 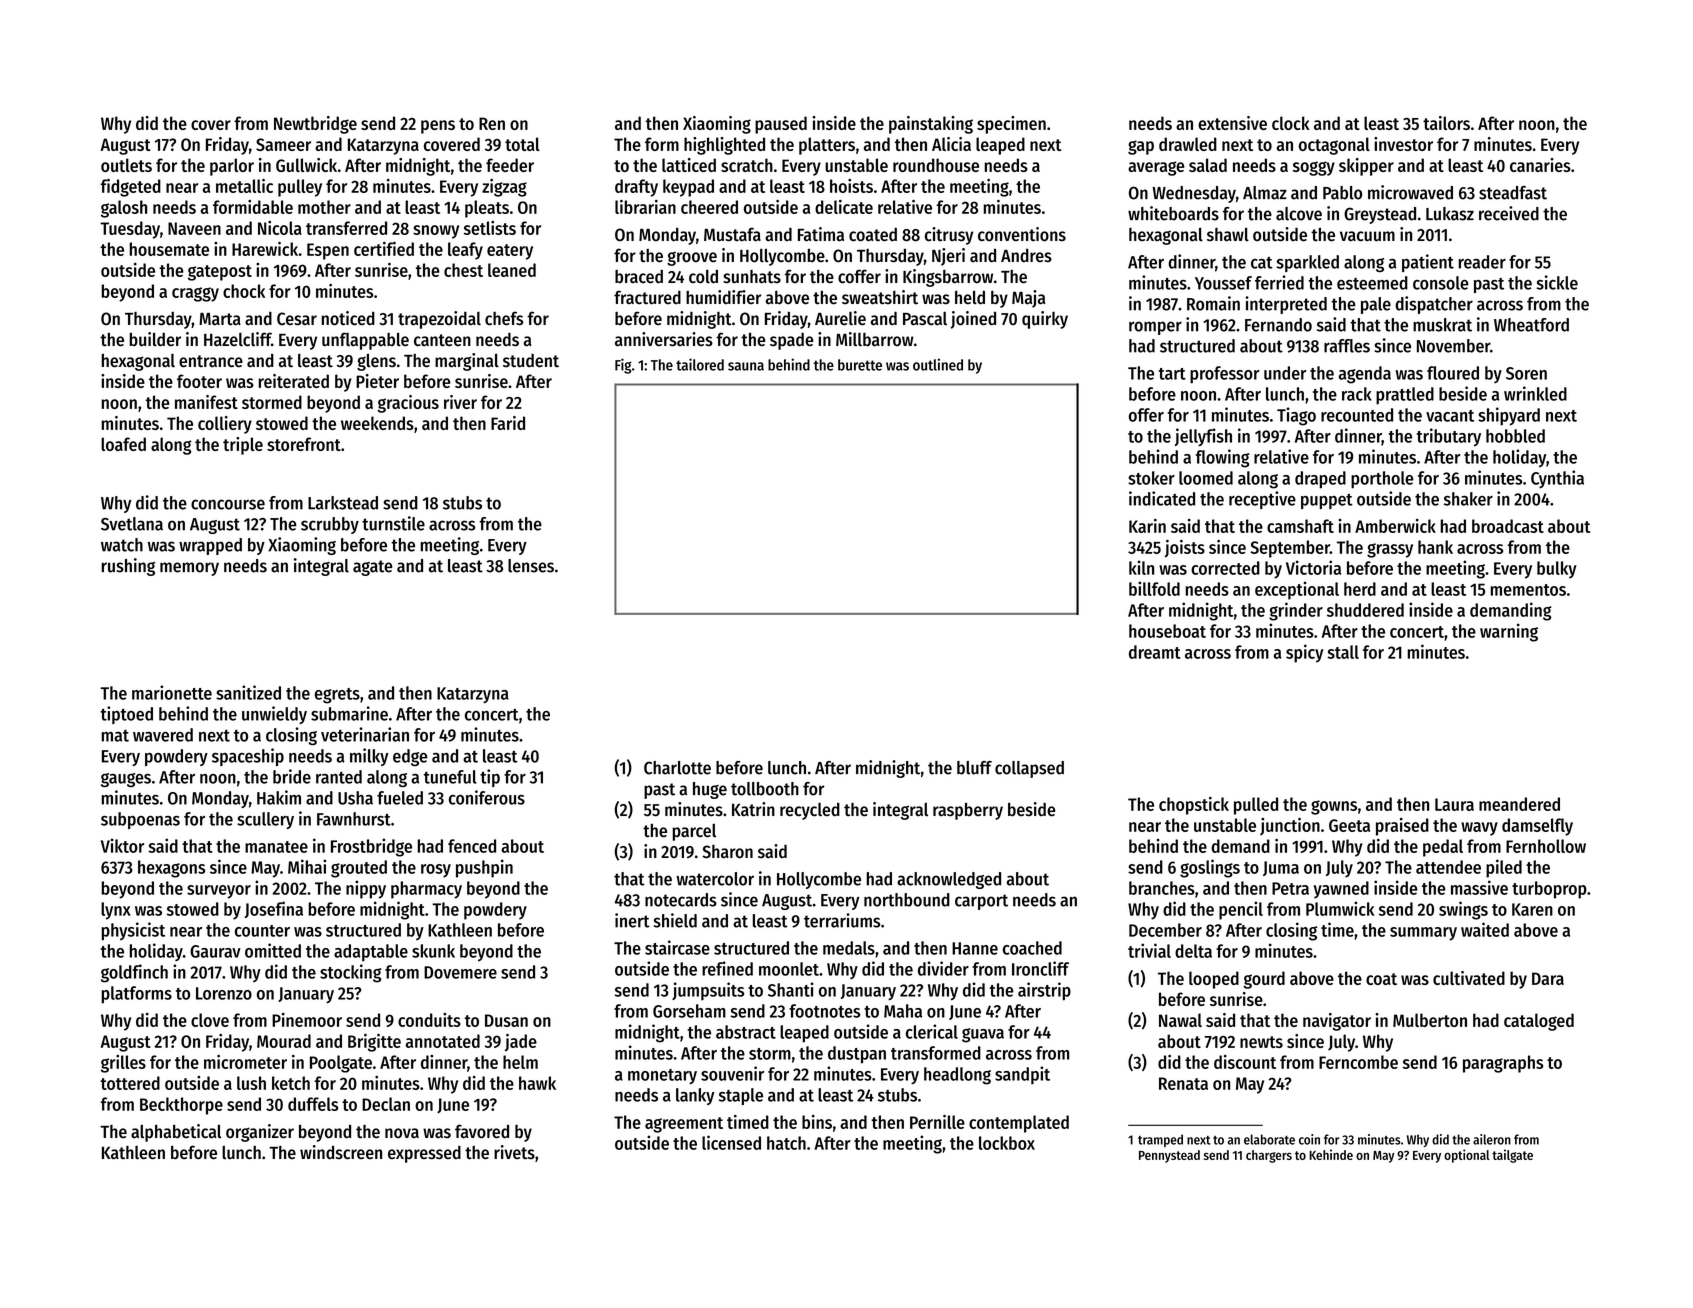 I want to click on pulled, so click(x=1256, y=806).
